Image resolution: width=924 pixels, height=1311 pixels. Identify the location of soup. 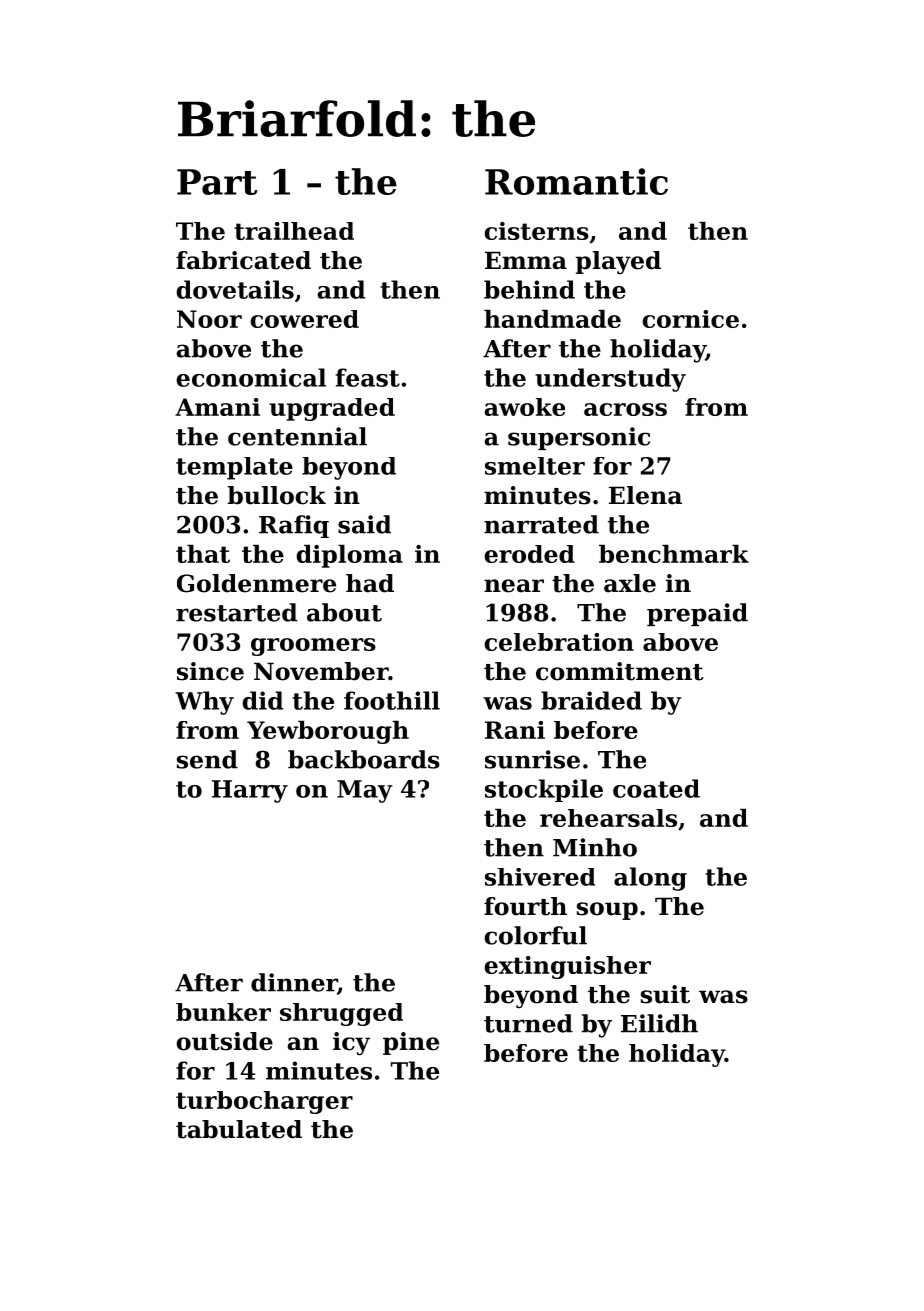
(607, 911).
